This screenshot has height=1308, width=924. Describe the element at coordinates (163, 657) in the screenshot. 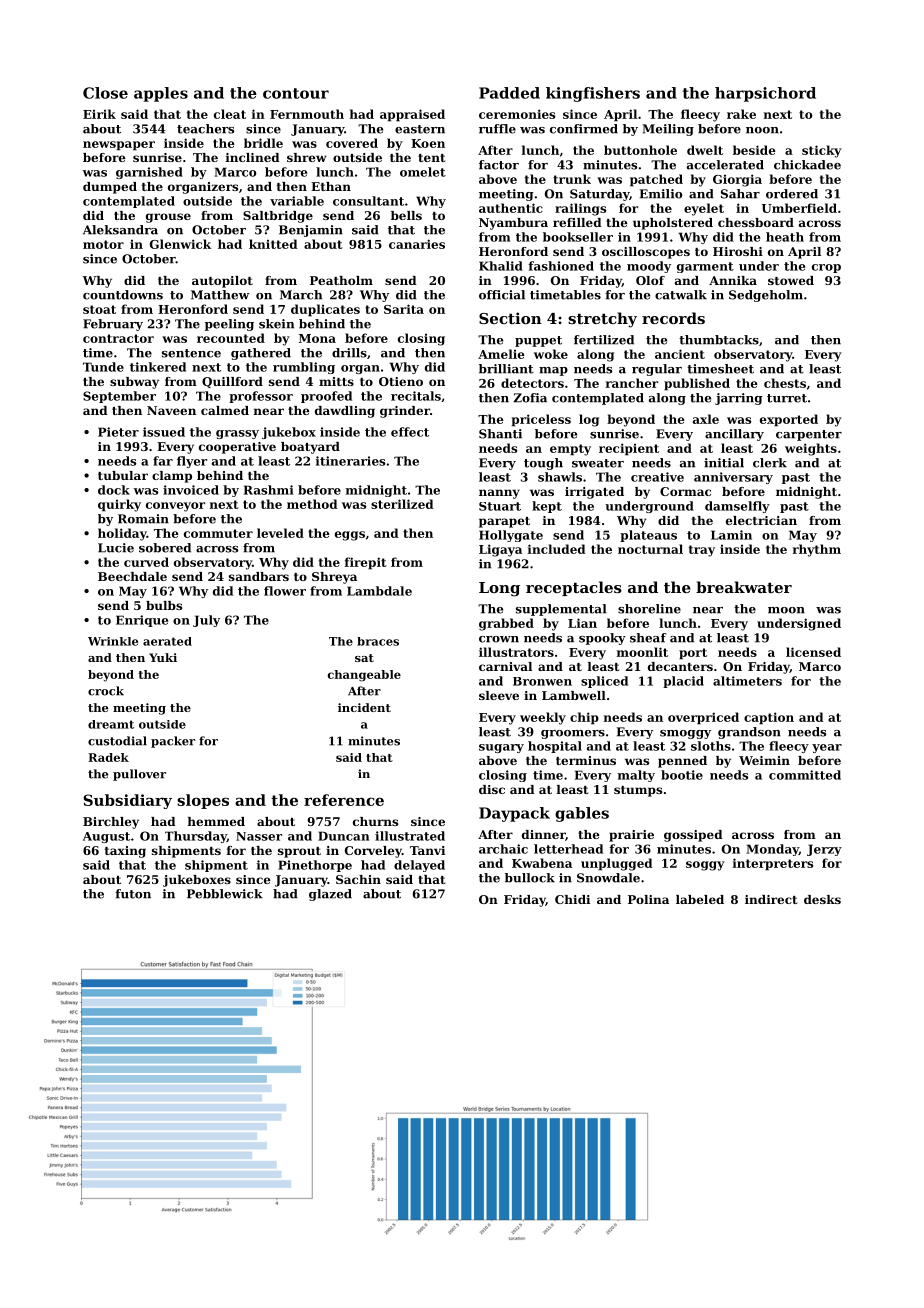

I see `Yuki` at that location.
